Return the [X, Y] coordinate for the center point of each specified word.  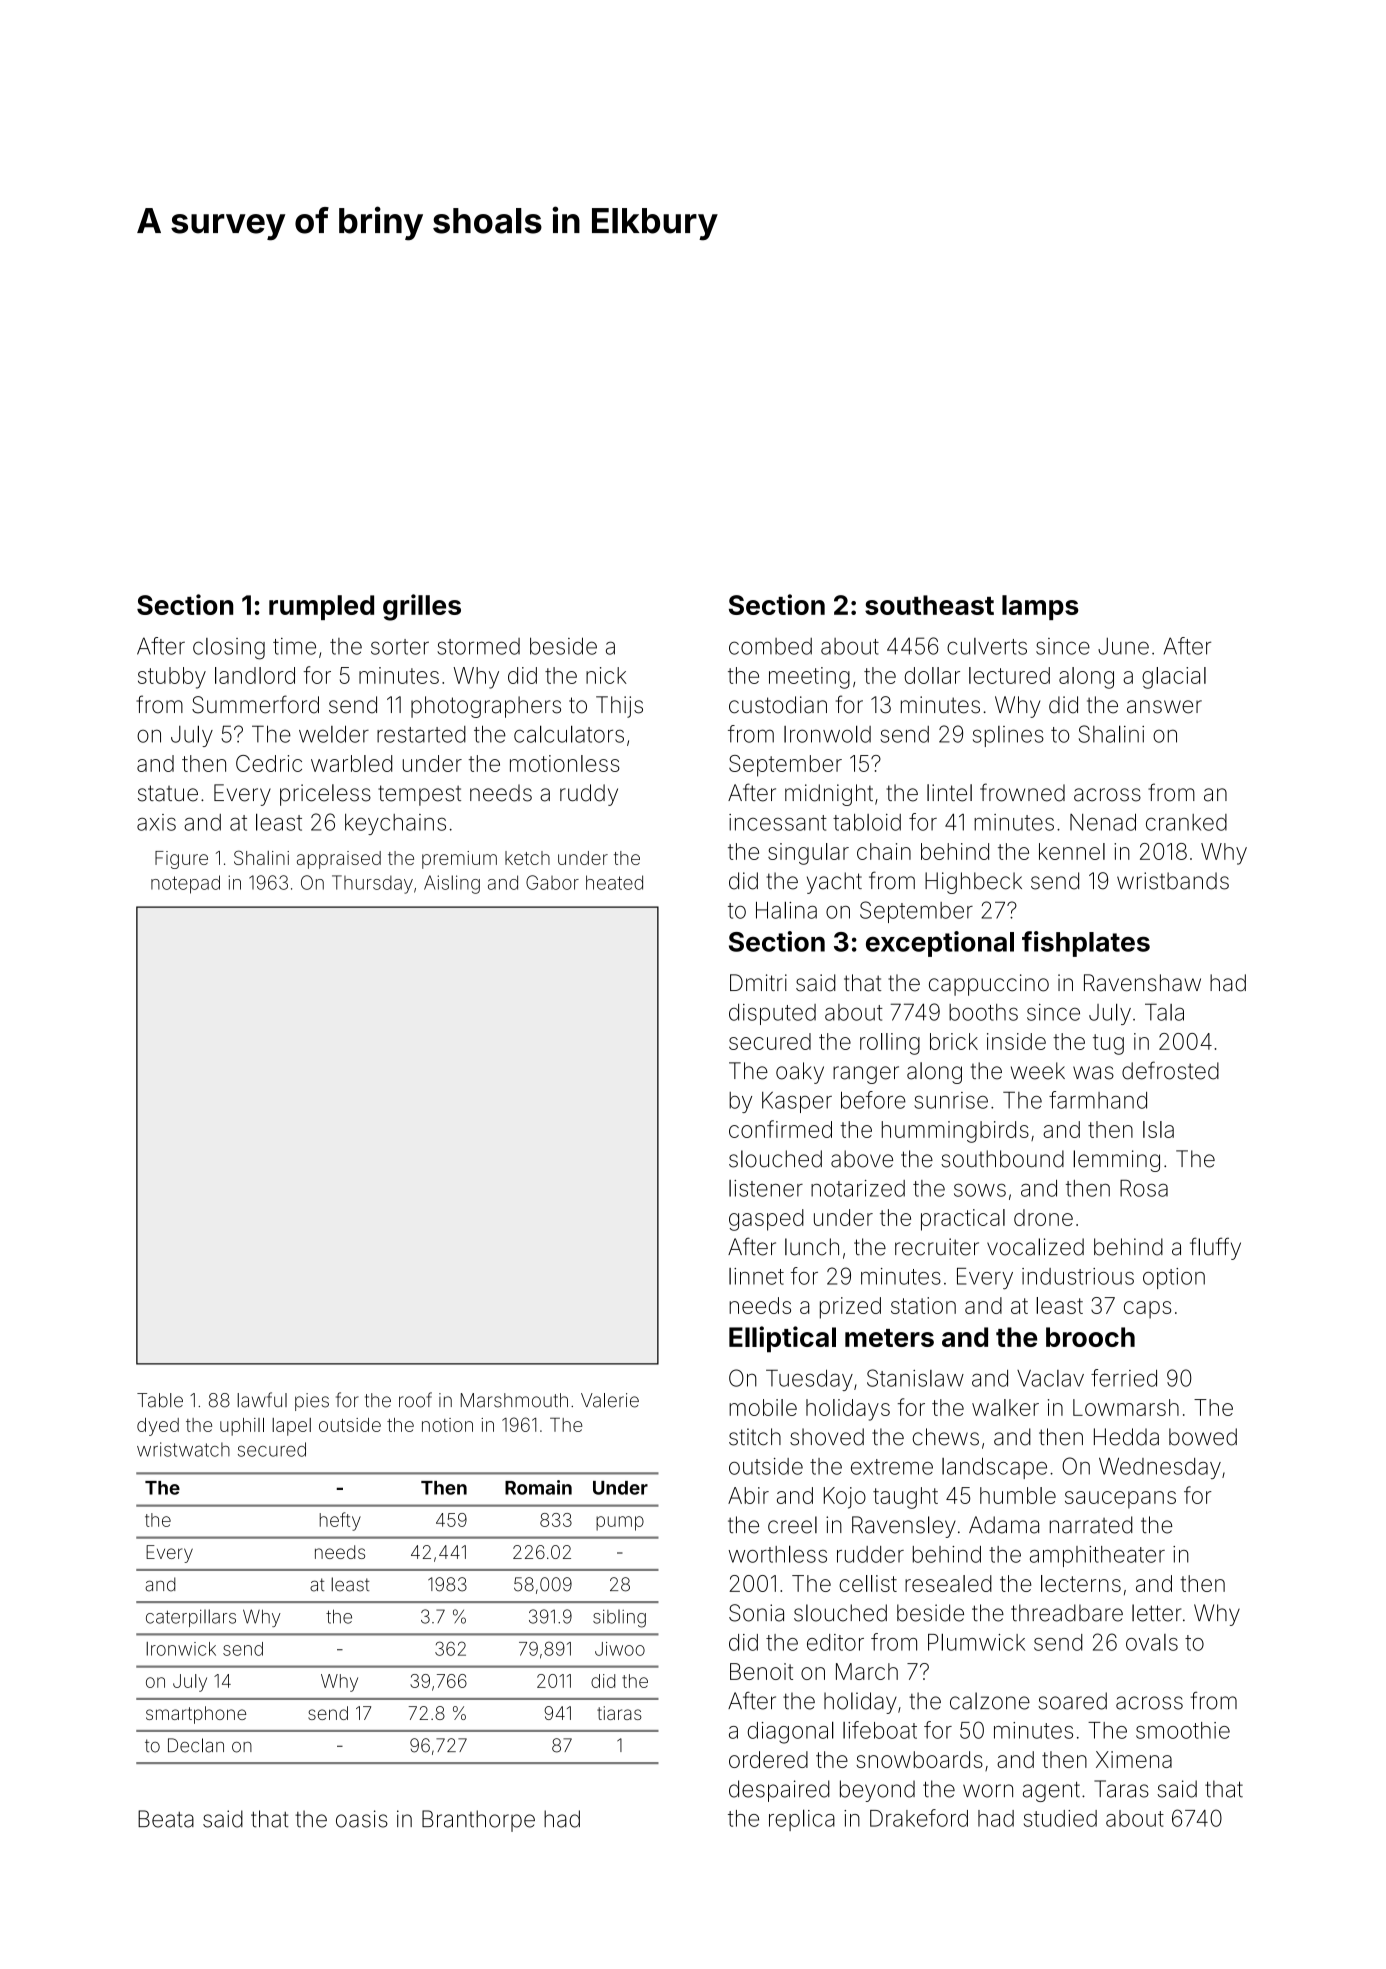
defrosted [1170, 1070]
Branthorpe [478, 1821]
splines [1008, 736]
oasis [362, 1819]
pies [312, 1402]
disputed [772, 1014]
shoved [827, 1437]
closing [229, 649]
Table [160, 1400]
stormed [478, 646]
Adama [1004, 1525]
